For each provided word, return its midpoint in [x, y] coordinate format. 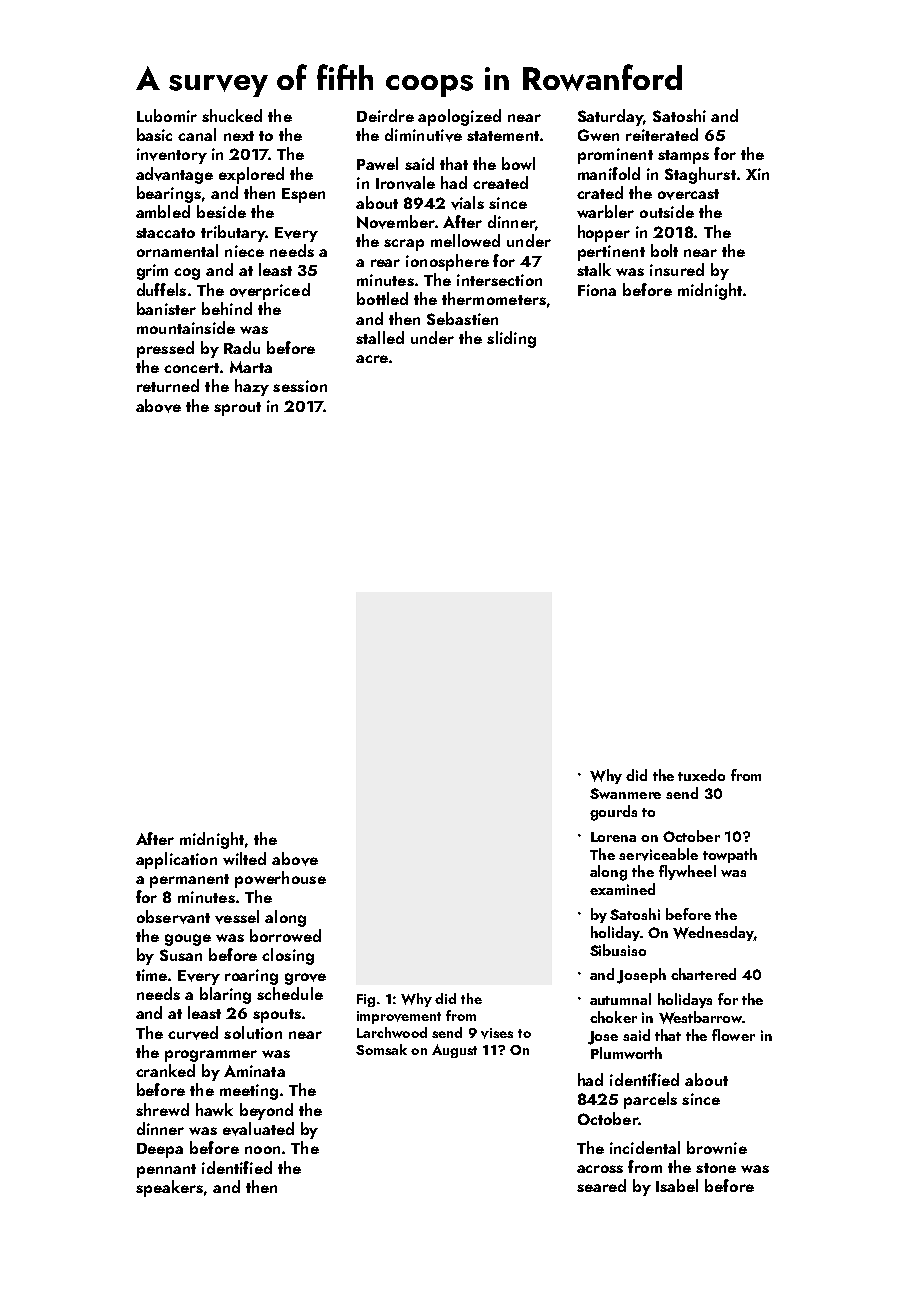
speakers [169, 1188]
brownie [717, 1147]
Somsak [381, 1049]
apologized [459, 117]
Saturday [610, 117]
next [239, 136]
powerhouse [280, 879]
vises [497, 1033]
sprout [237, 409]
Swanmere [625, 793]
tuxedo [701, 775]
